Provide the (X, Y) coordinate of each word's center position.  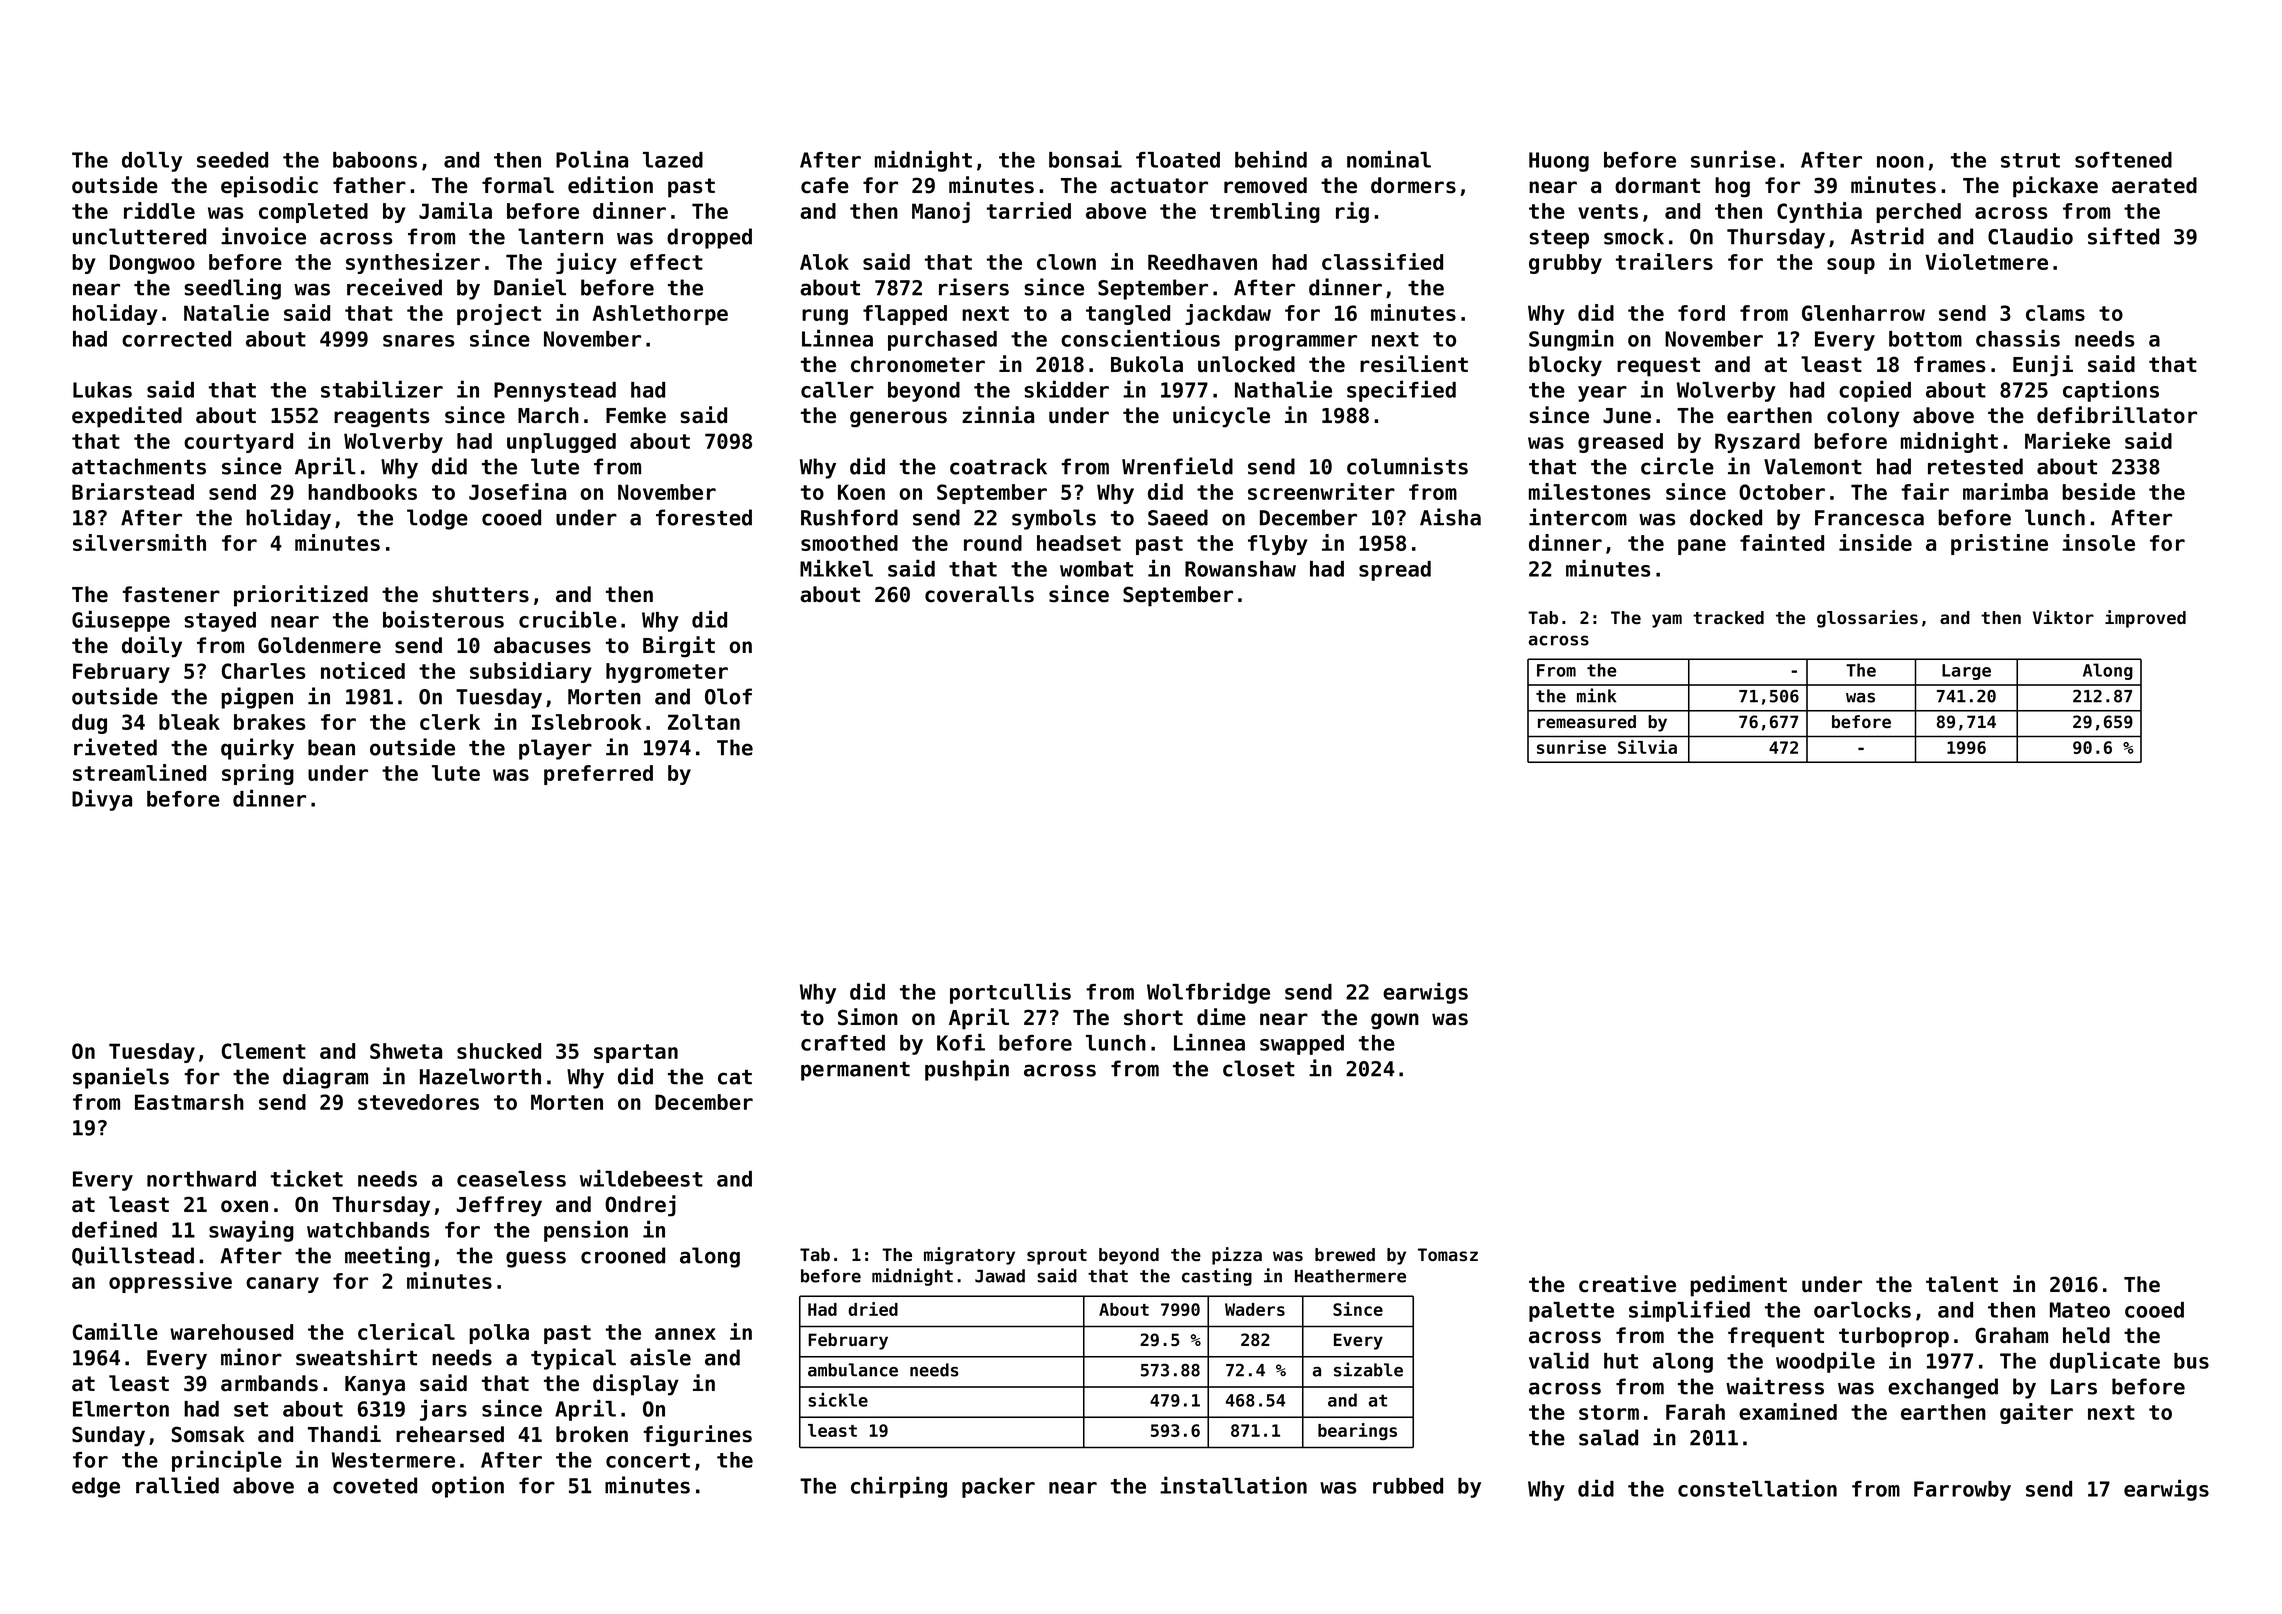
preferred (598, 775)
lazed (673, 160)
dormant (1657, 185)
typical (573, 1359)
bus (2191, 1361)
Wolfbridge (1208, 993)
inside (1875, 542)
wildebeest (641, 1178)
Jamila (455, 210)
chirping (899, 1487)
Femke (636, 415)
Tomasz (1448, 1254)
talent (1962, 1284)
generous (898, 419)
